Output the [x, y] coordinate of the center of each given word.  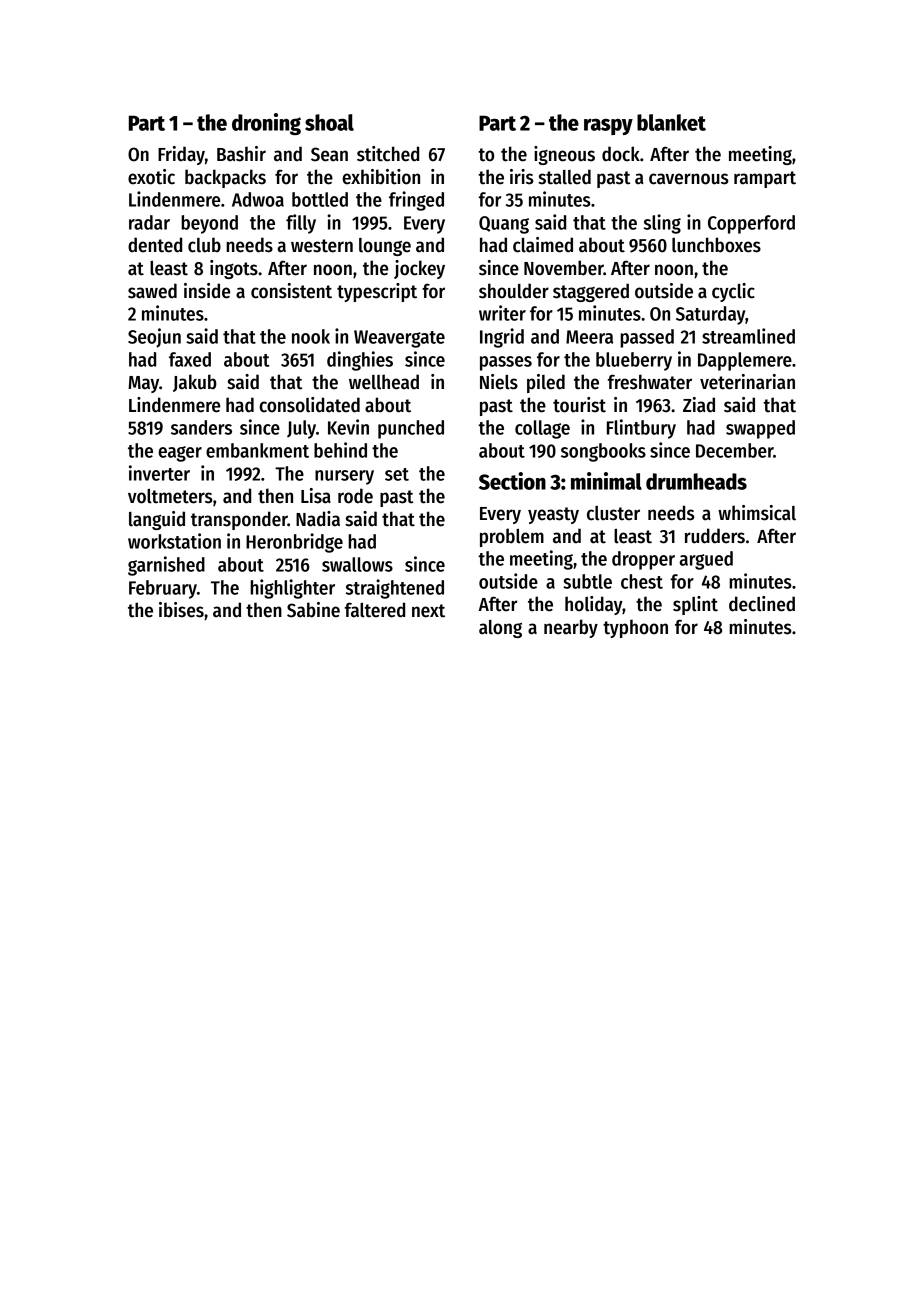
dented [155, 245]
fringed [416, 201]
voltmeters [170, 496]
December [734, 450]
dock [621, 154]
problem [512, 537]
